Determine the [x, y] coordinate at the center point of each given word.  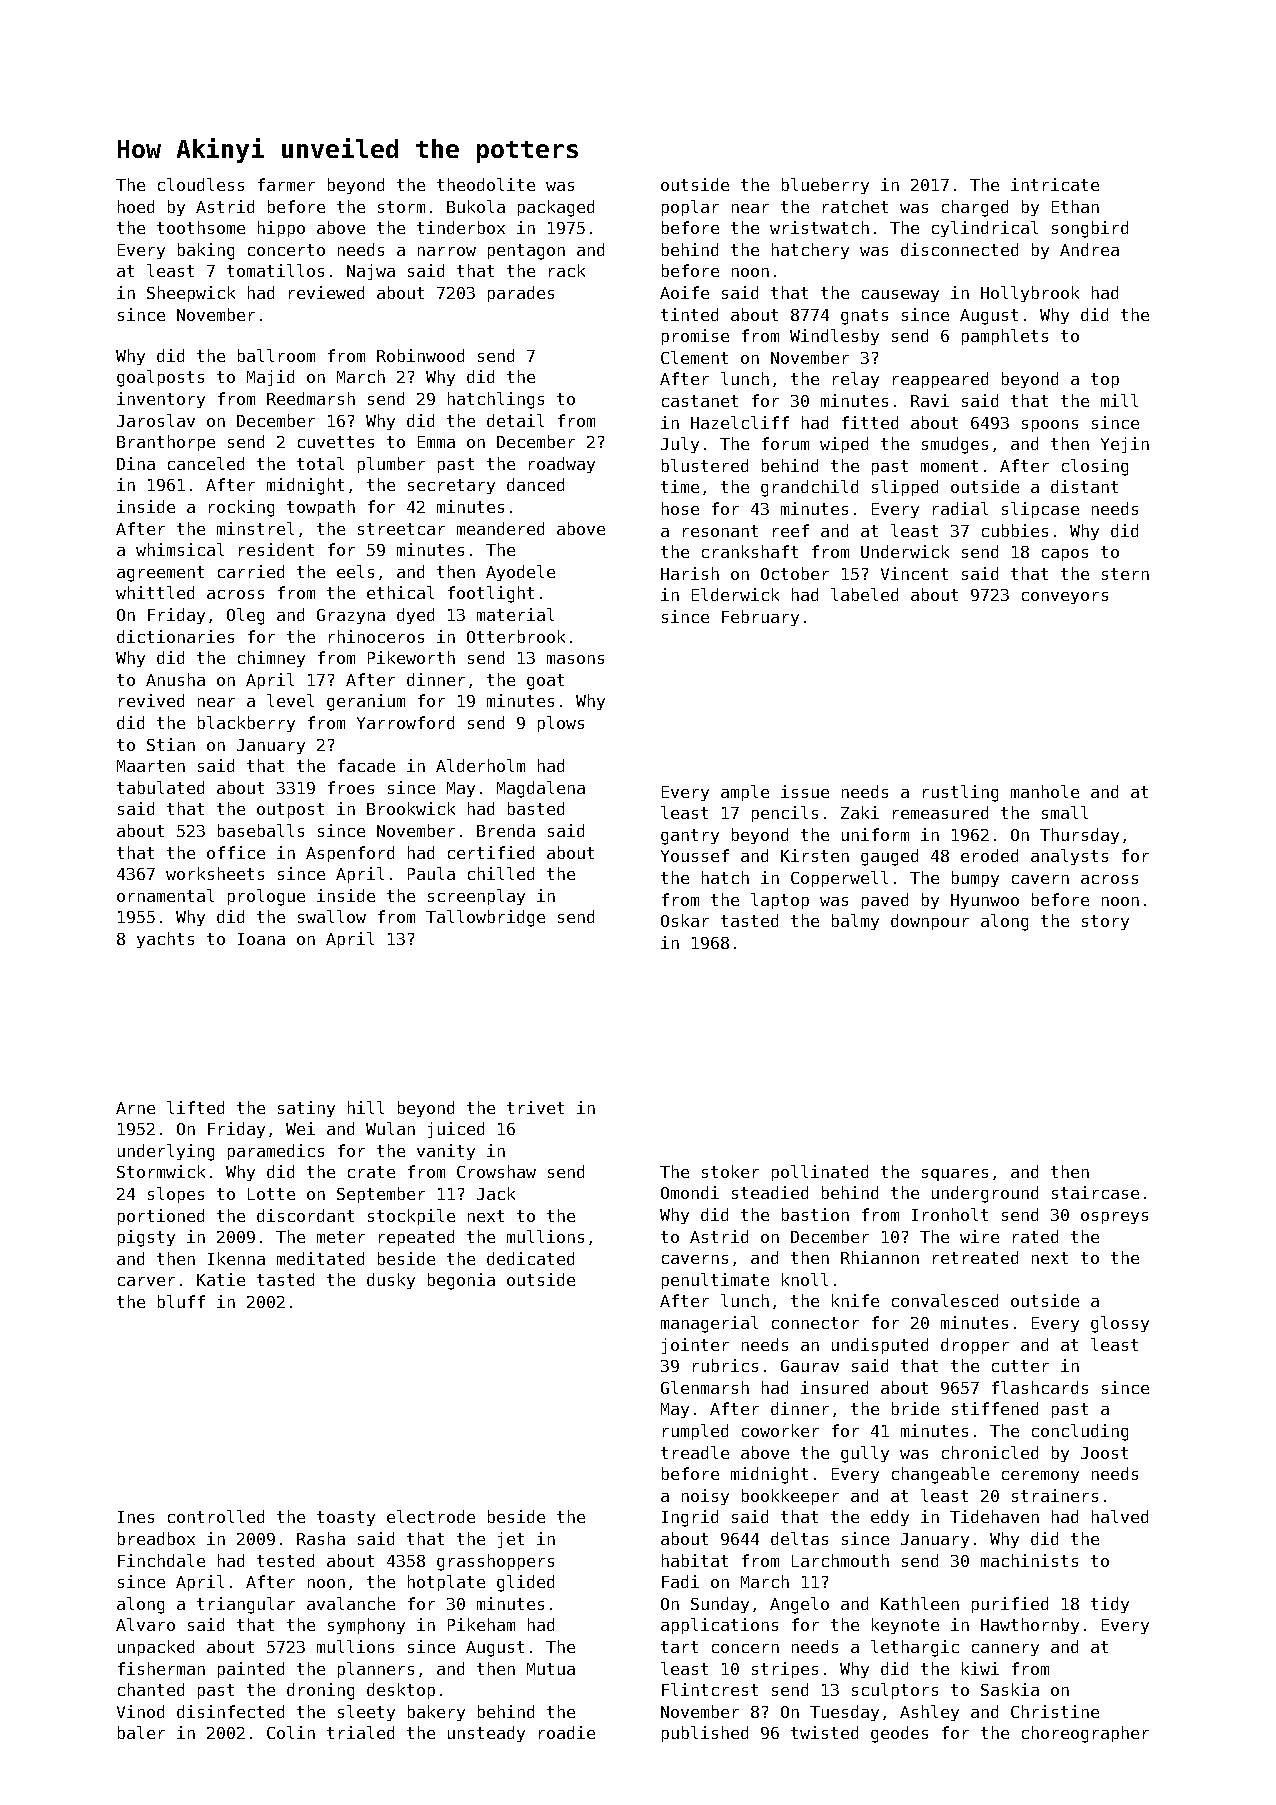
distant [1084, 486]
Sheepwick [191, 294]
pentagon [526, 252]
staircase [1095, 1192]
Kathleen [920, 1603]
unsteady [486, 1734]
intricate [1055, 184]
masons [575, 659]
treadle [695, 1452]
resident [276, 549]
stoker [730, 1171]
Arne [135, 1108]
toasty [346, 1518]
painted [251, 1670]
